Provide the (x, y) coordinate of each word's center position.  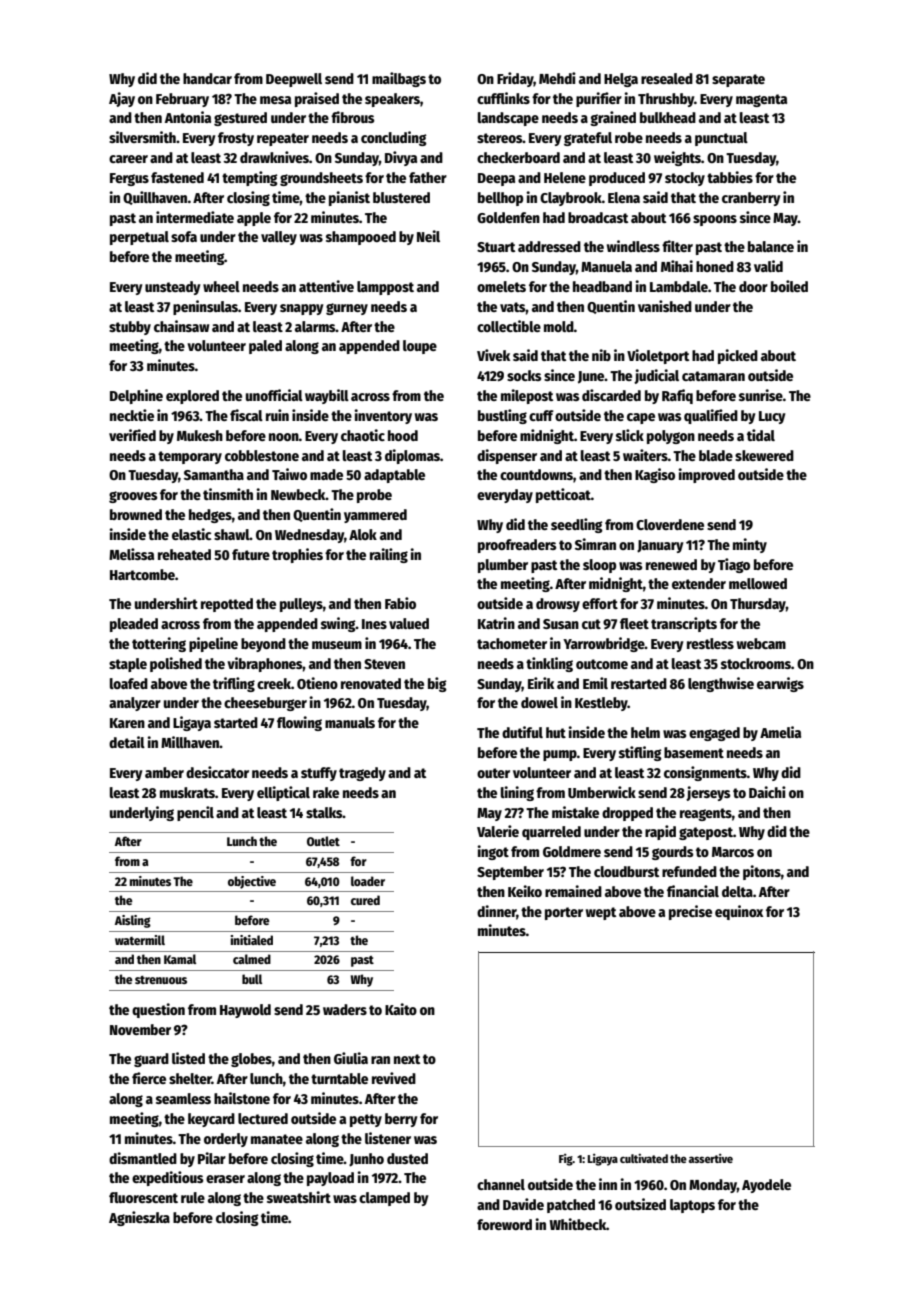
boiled (789, 286)
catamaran (713, 376)
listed (188, 1058)
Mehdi (557, 78)
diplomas (412, 456)
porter (564, 913)
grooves (133, 497)
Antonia (188, 117)
